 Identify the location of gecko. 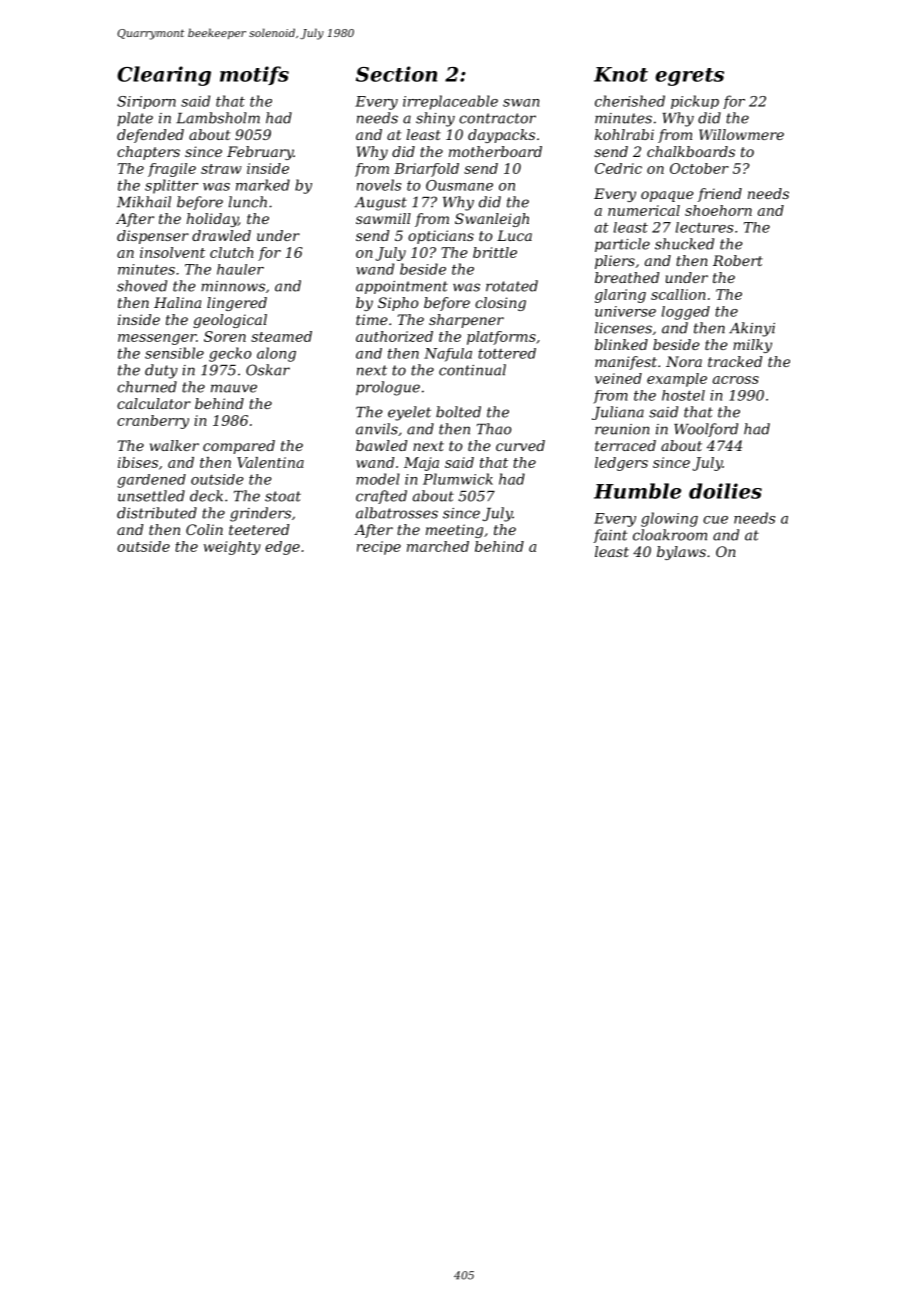
(230, 354).
